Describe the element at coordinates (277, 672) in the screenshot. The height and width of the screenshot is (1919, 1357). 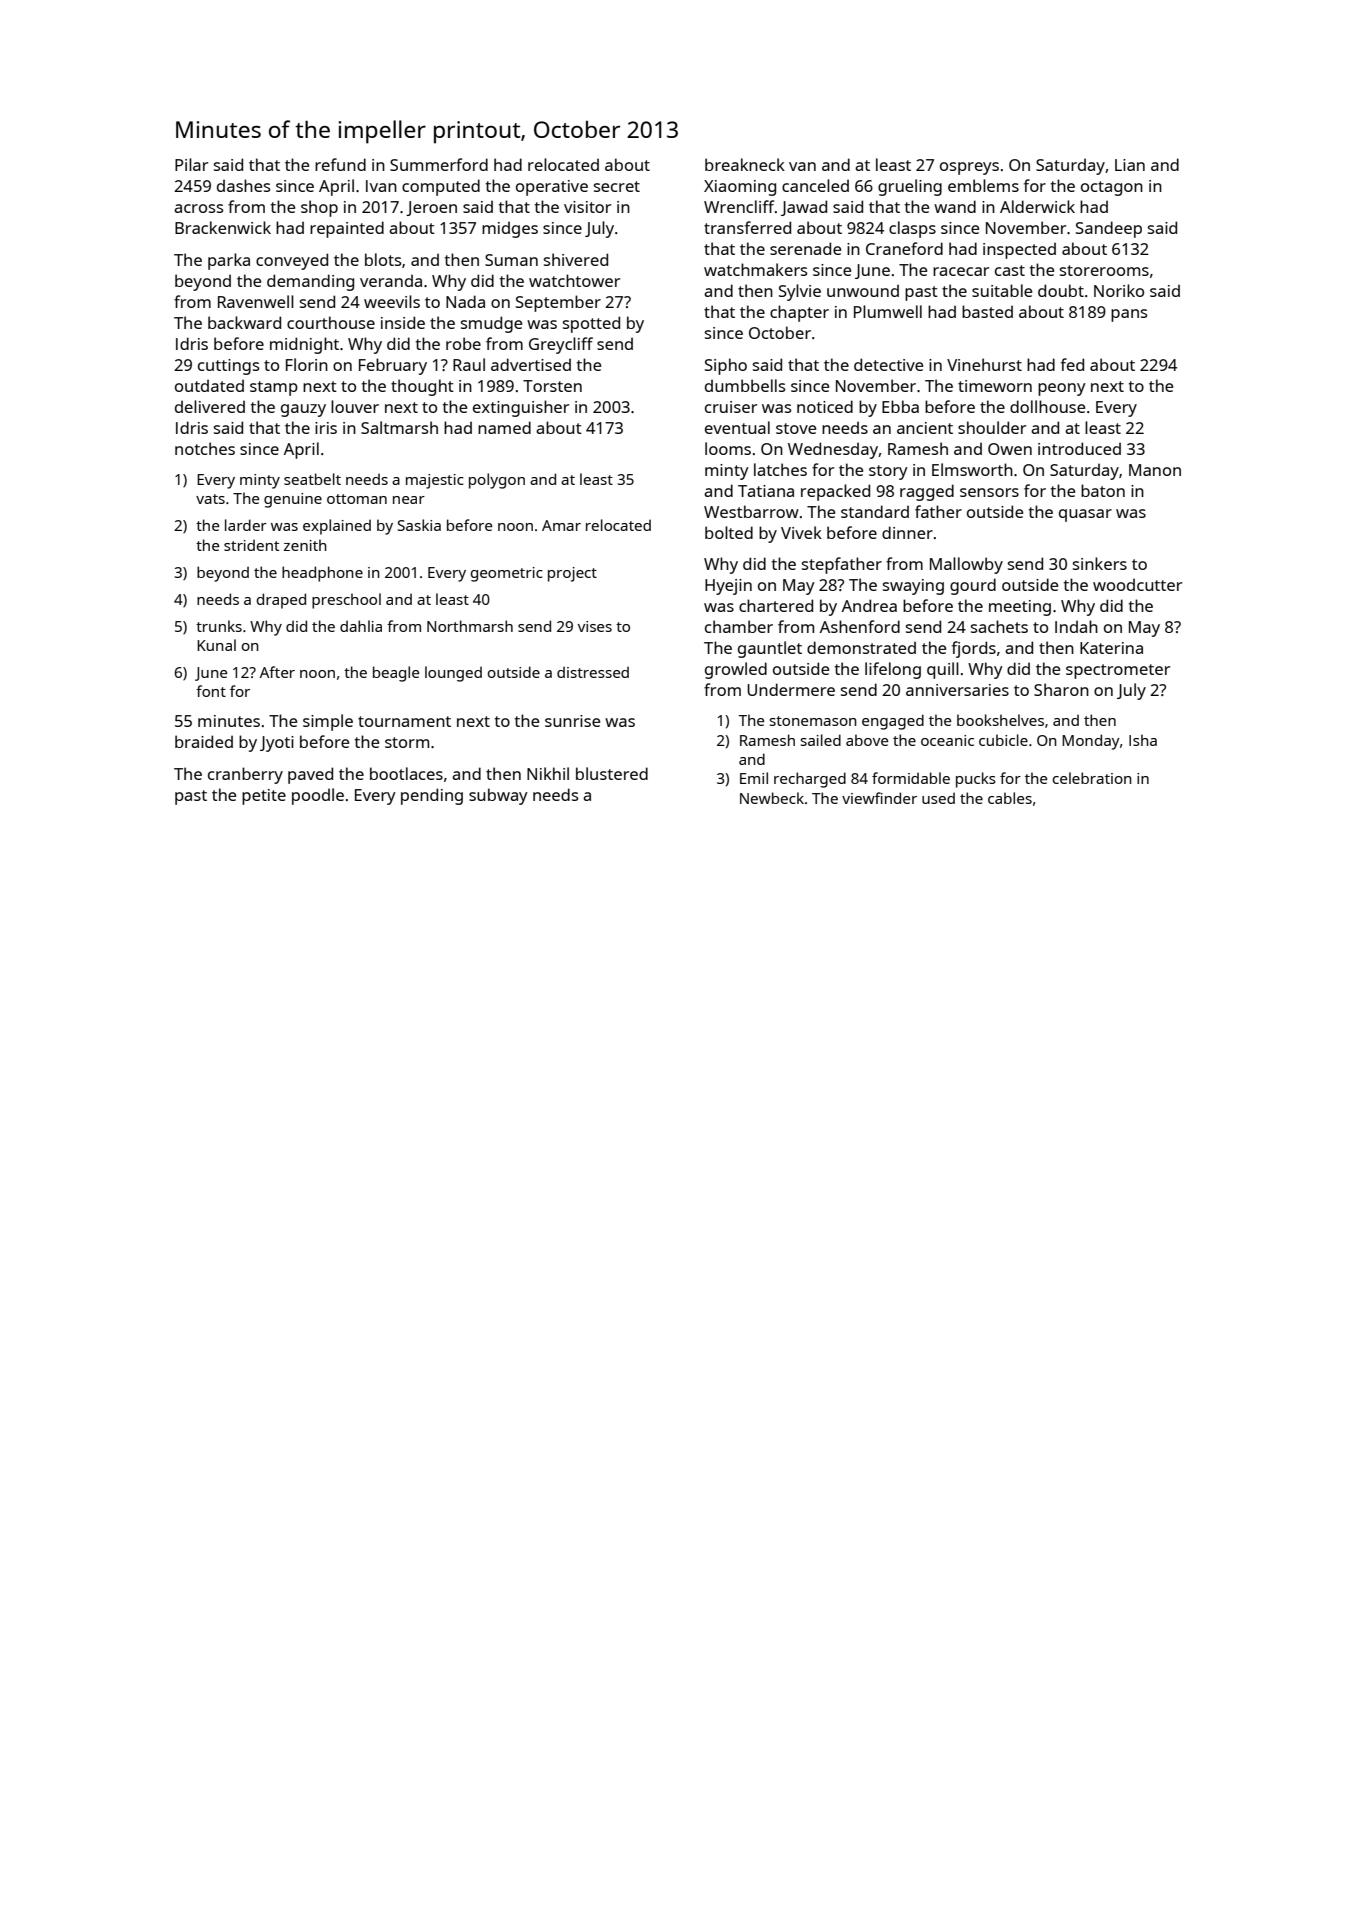
I see `After` at that location.
